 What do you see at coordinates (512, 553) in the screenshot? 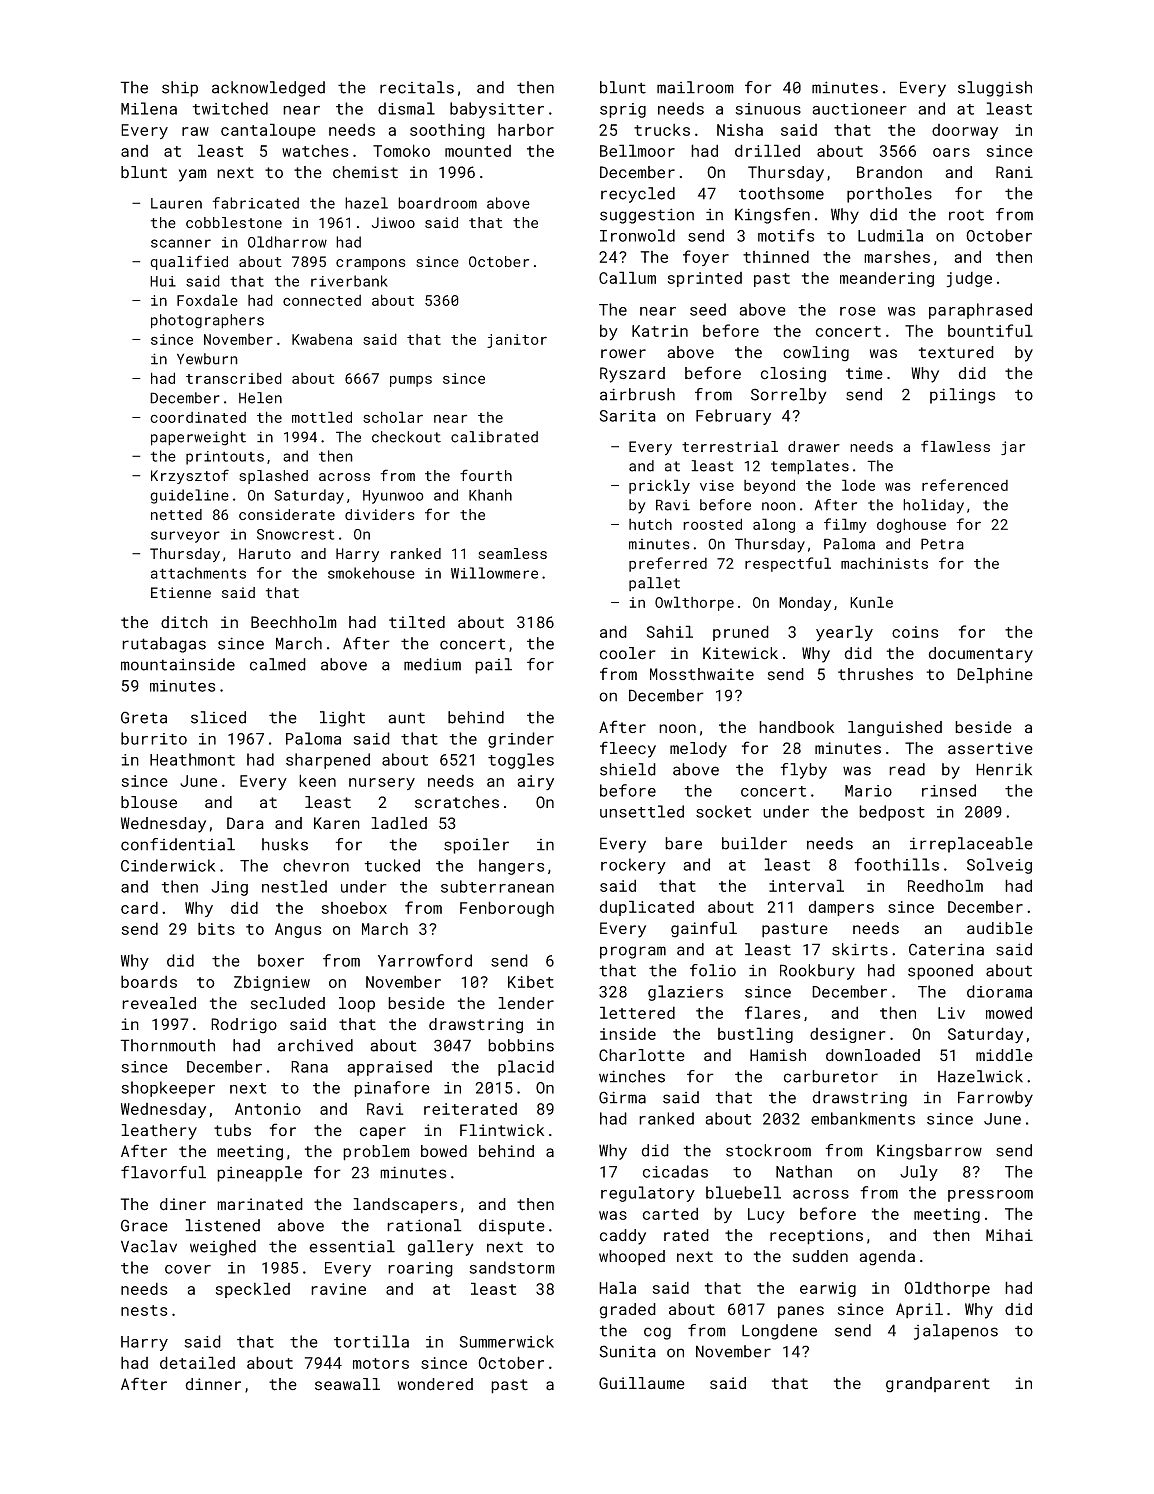
I see `seamless` at bounding box center [512, 553].
